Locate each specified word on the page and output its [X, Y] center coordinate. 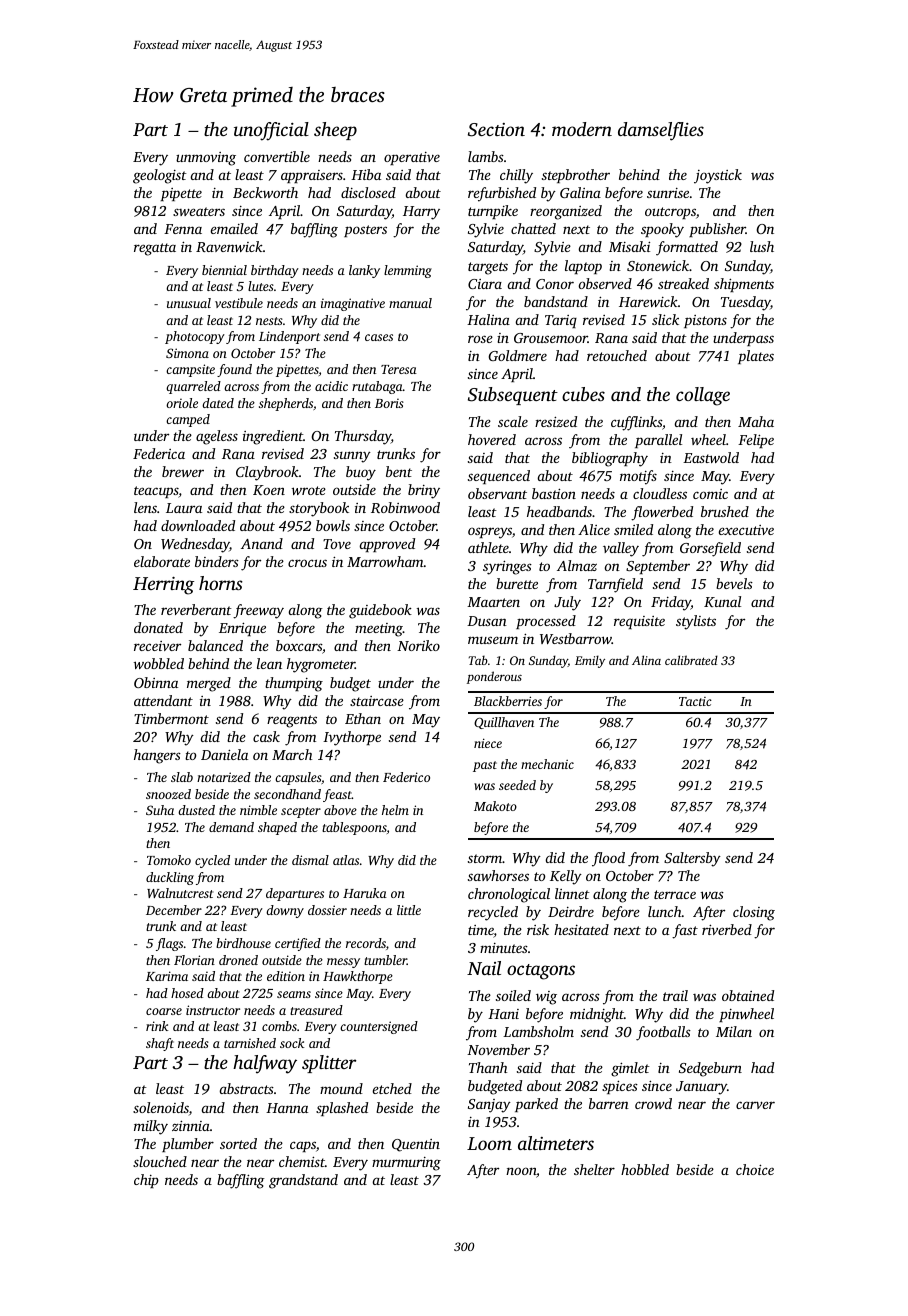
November [498, 1049]
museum [493, 640]
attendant [163, 700]
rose [480, 339]
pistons [705, 321]
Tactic [695, 701]
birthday [275, 271]
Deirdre [571, 911]
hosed [187, 993]
